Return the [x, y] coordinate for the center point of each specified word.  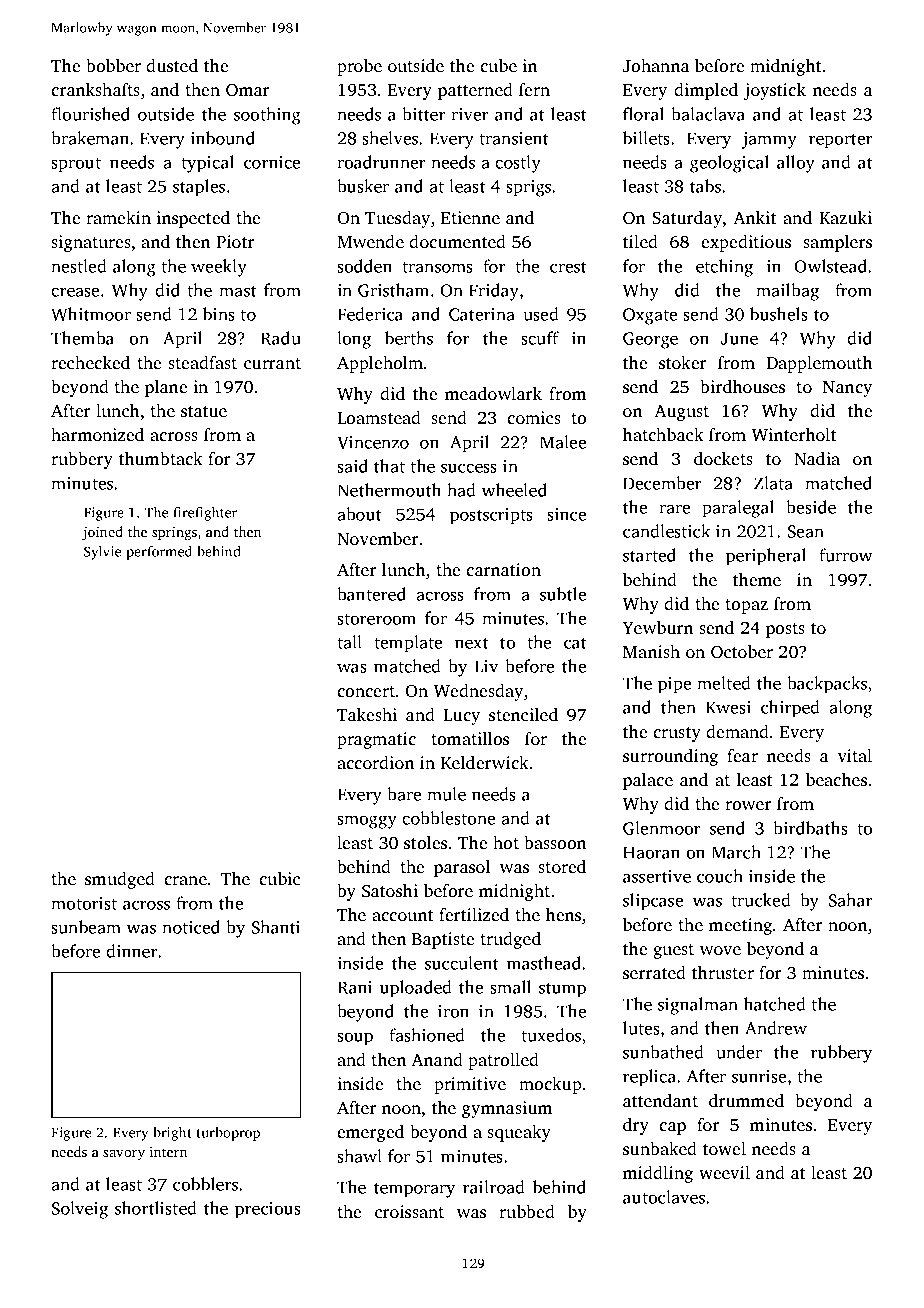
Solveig [79, 1210]
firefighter [205, 514]
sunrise [759, 1076]
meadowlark [493, 393]
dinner [132, 951]
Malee [563, 442]
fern [534, 89]
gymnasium [507, 1109]
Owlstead [830, 266]
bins [219, 314]
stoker [683, 362]
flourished [90, 114]
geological [729, 164]
